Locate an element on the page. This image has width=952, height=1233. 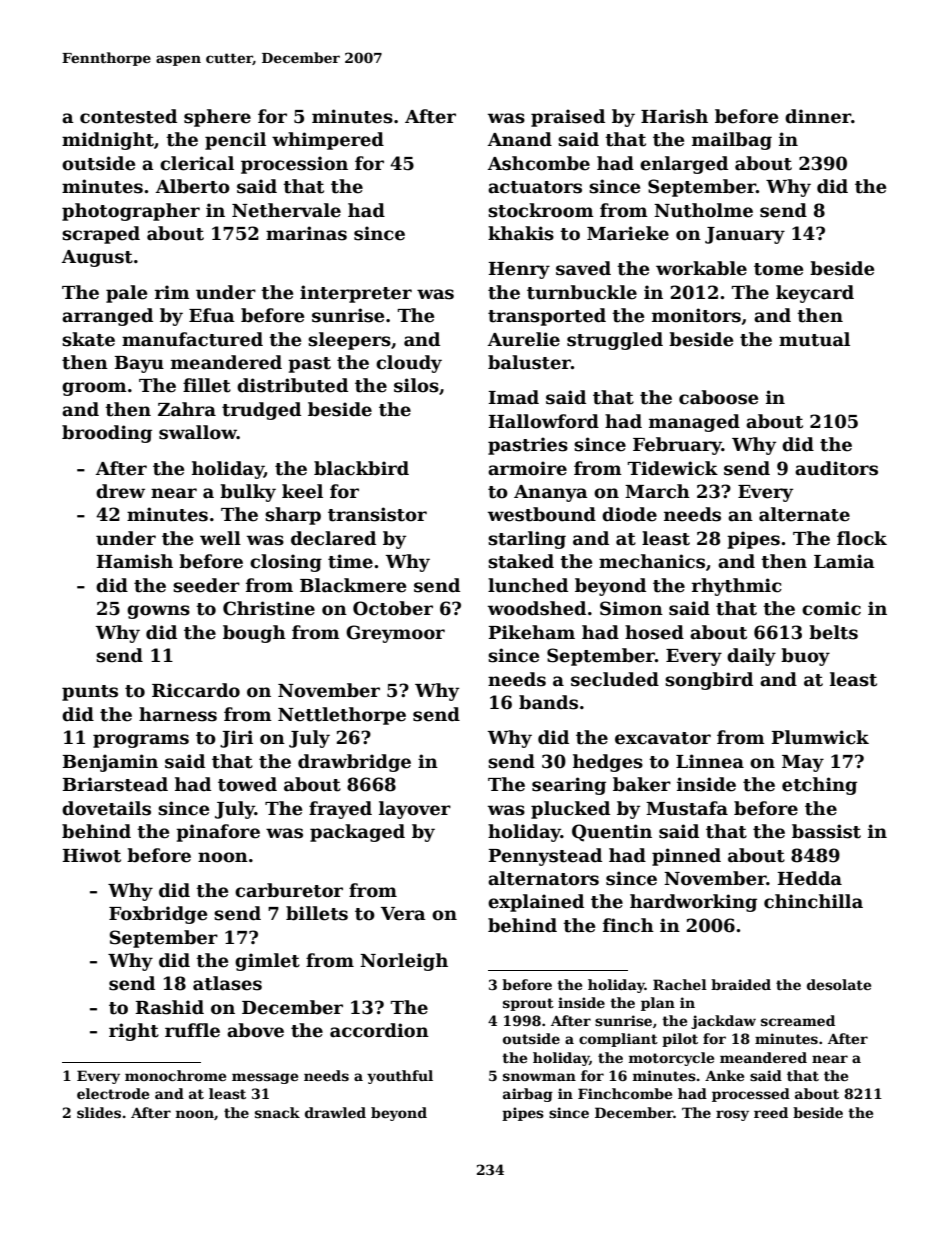
Bayu is located at coordinates (139, 364).
